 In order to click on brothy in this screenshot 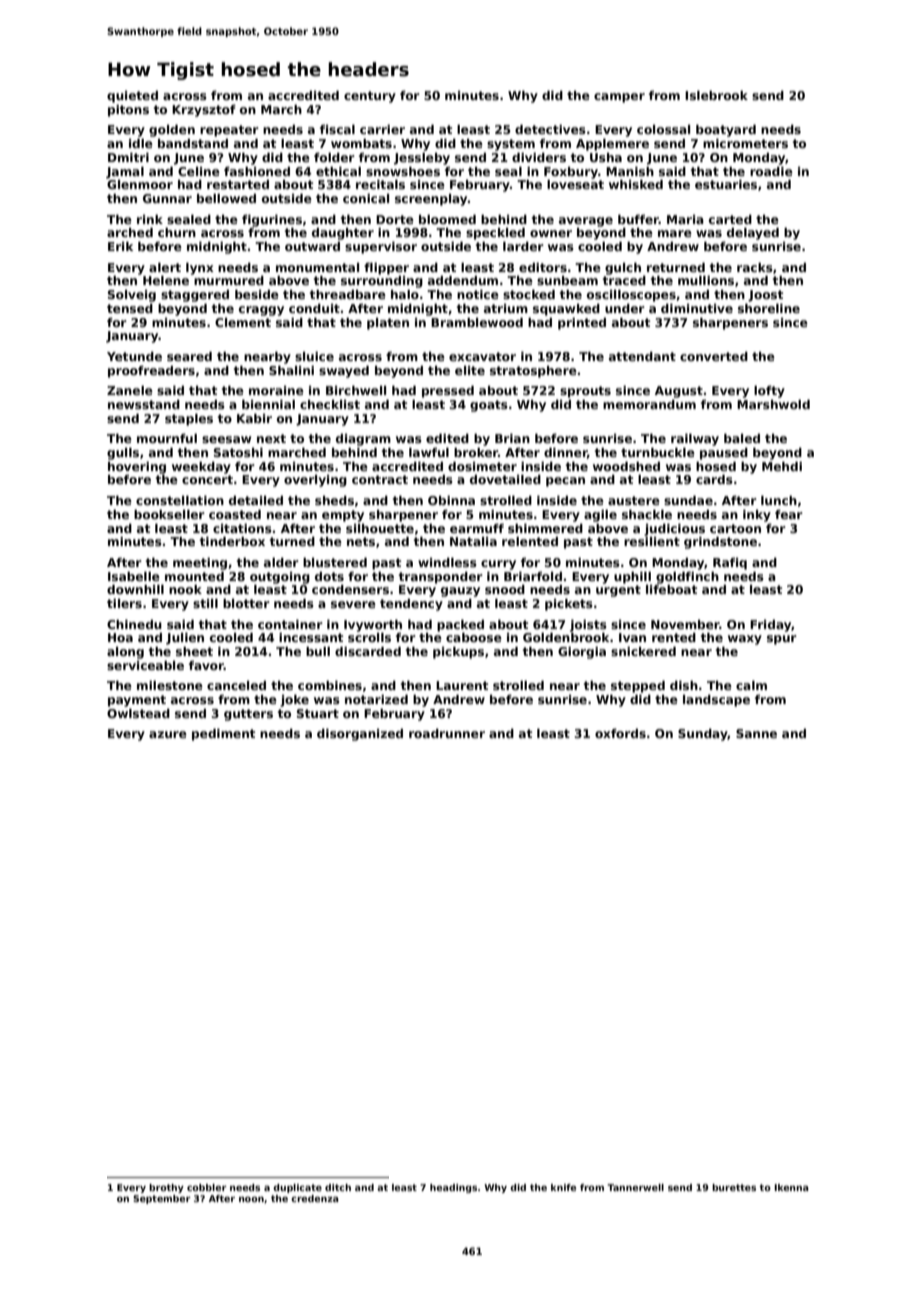, I will do `click(166, 1188)`.
